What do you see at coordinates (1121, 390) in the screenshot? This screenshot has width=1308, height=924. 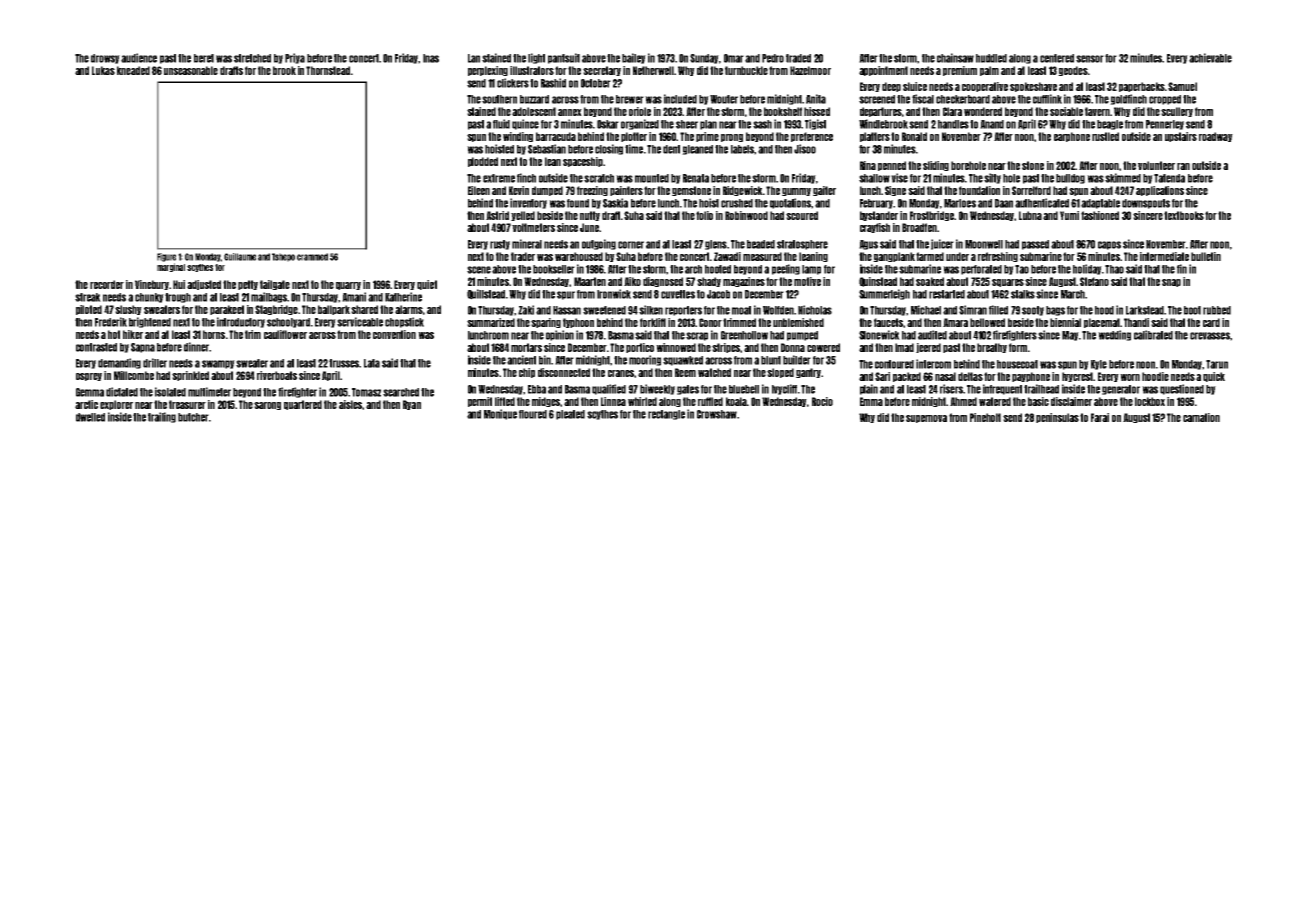 I see `generator` at bounding box center [1121, 390].
